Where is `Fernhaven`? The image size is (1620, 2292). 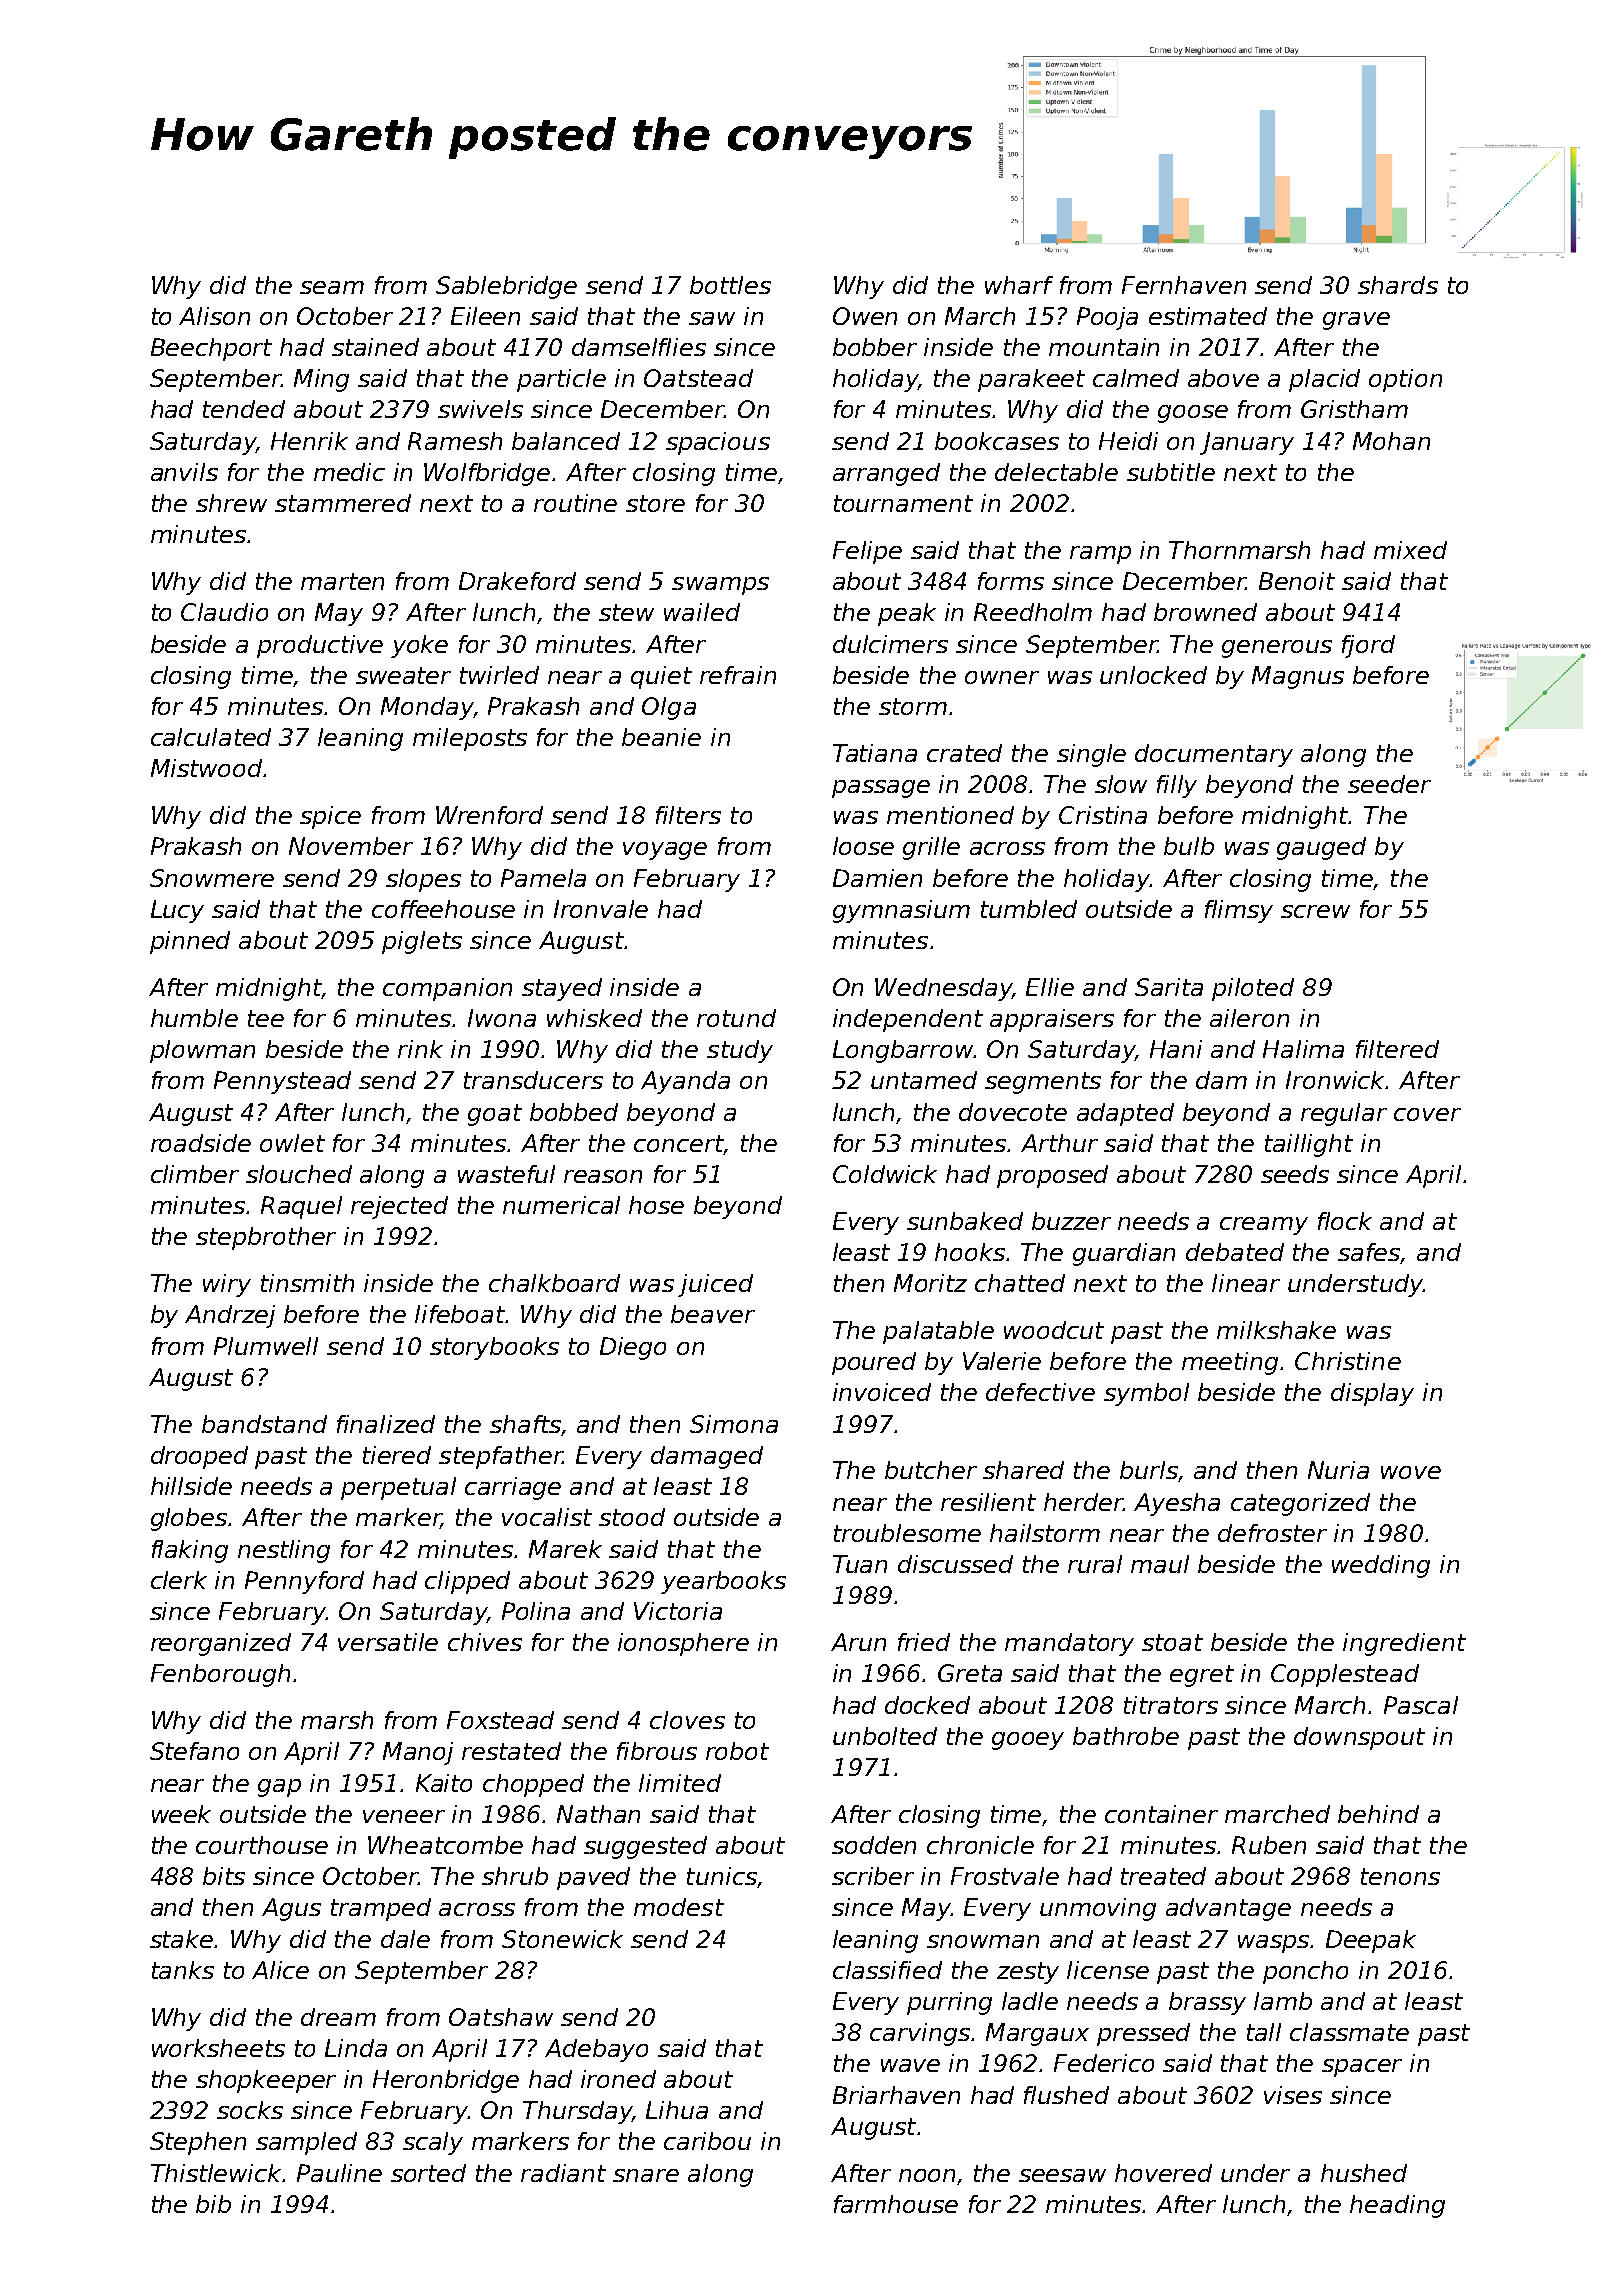
Fernhaven is located at coordinates (1184, 285).
